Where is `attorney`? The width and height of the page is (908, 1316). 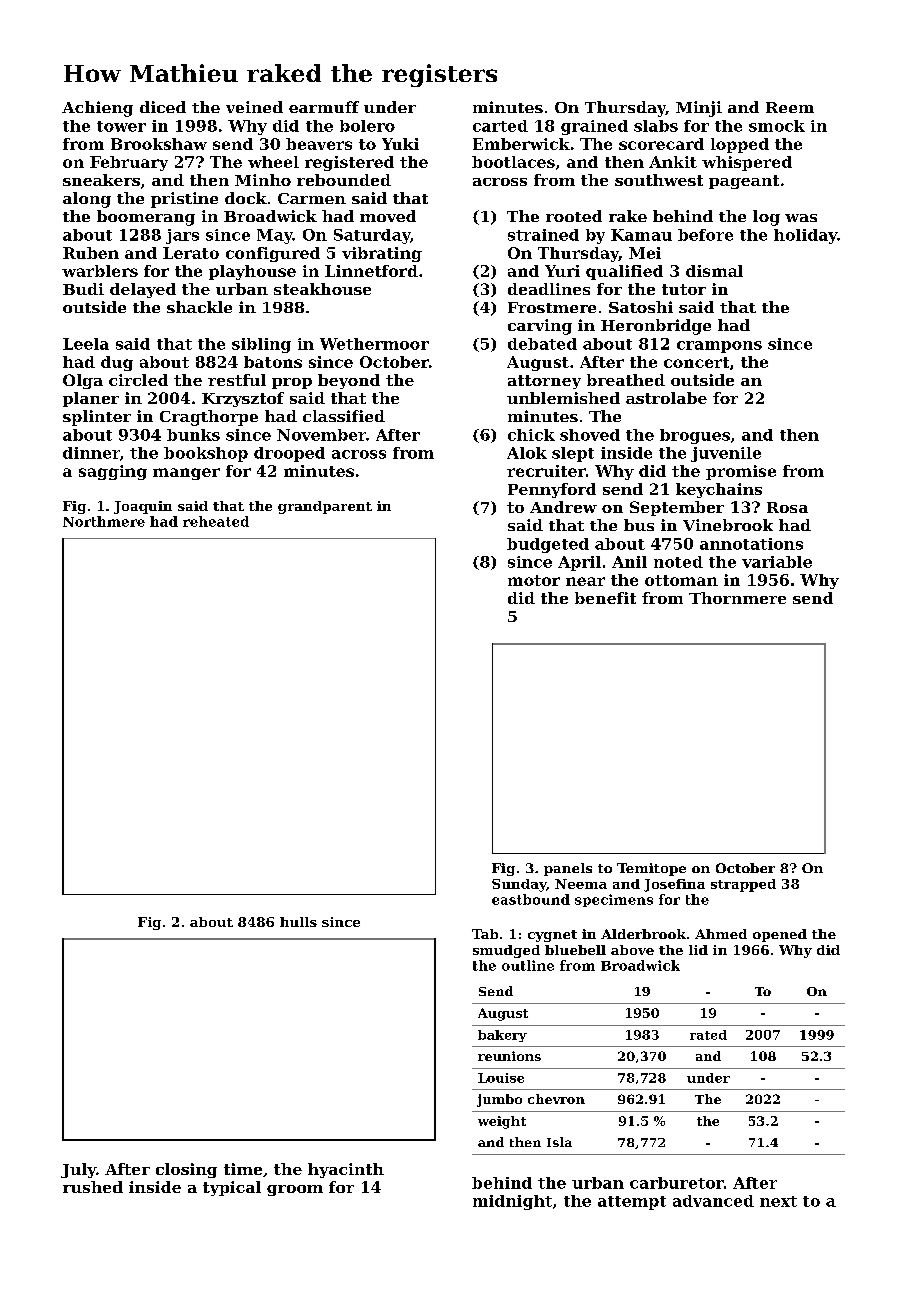
attorney is located at coordinates (544, 382).
